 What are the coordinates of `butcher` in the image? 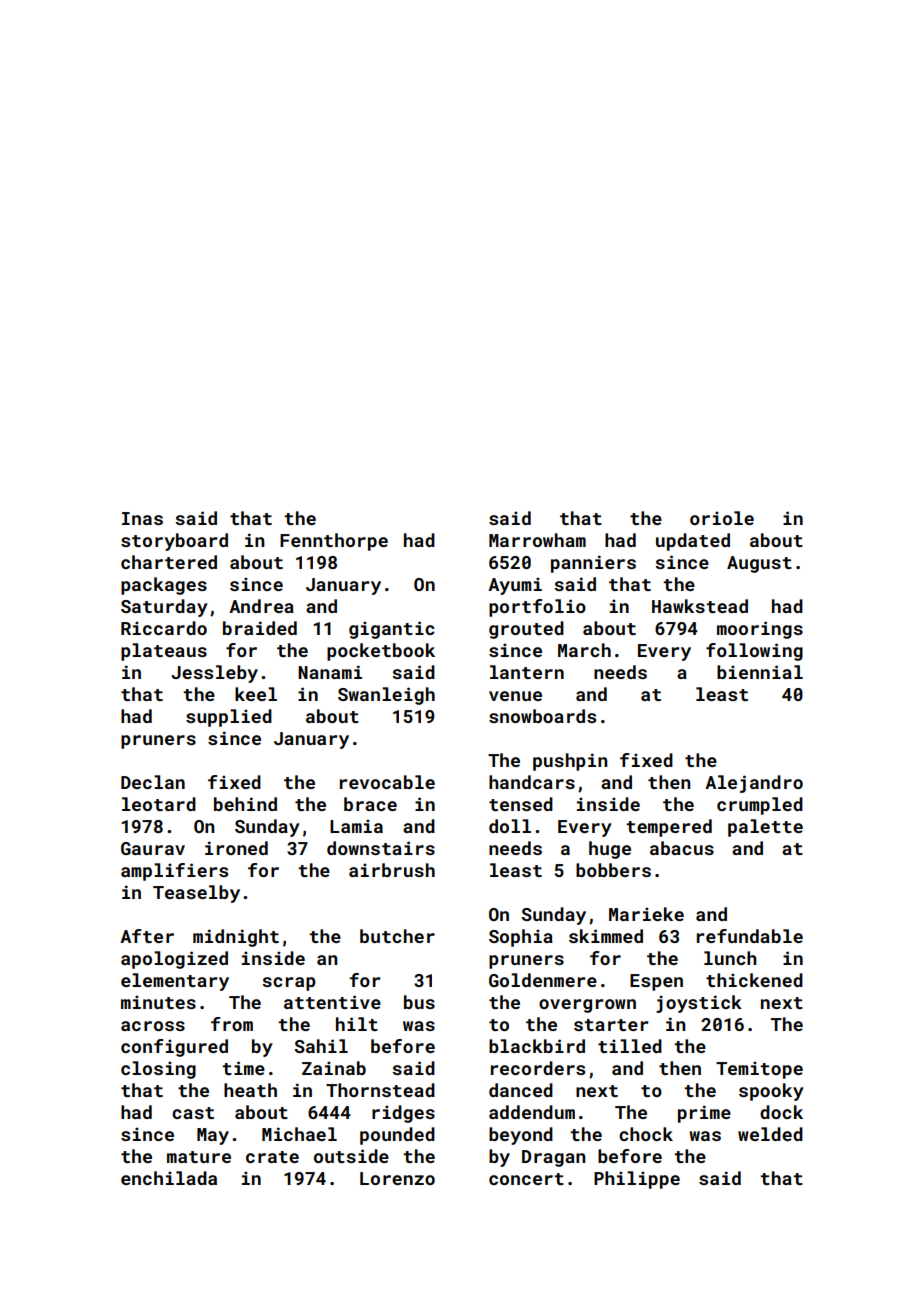 It's located at (397, 936).
